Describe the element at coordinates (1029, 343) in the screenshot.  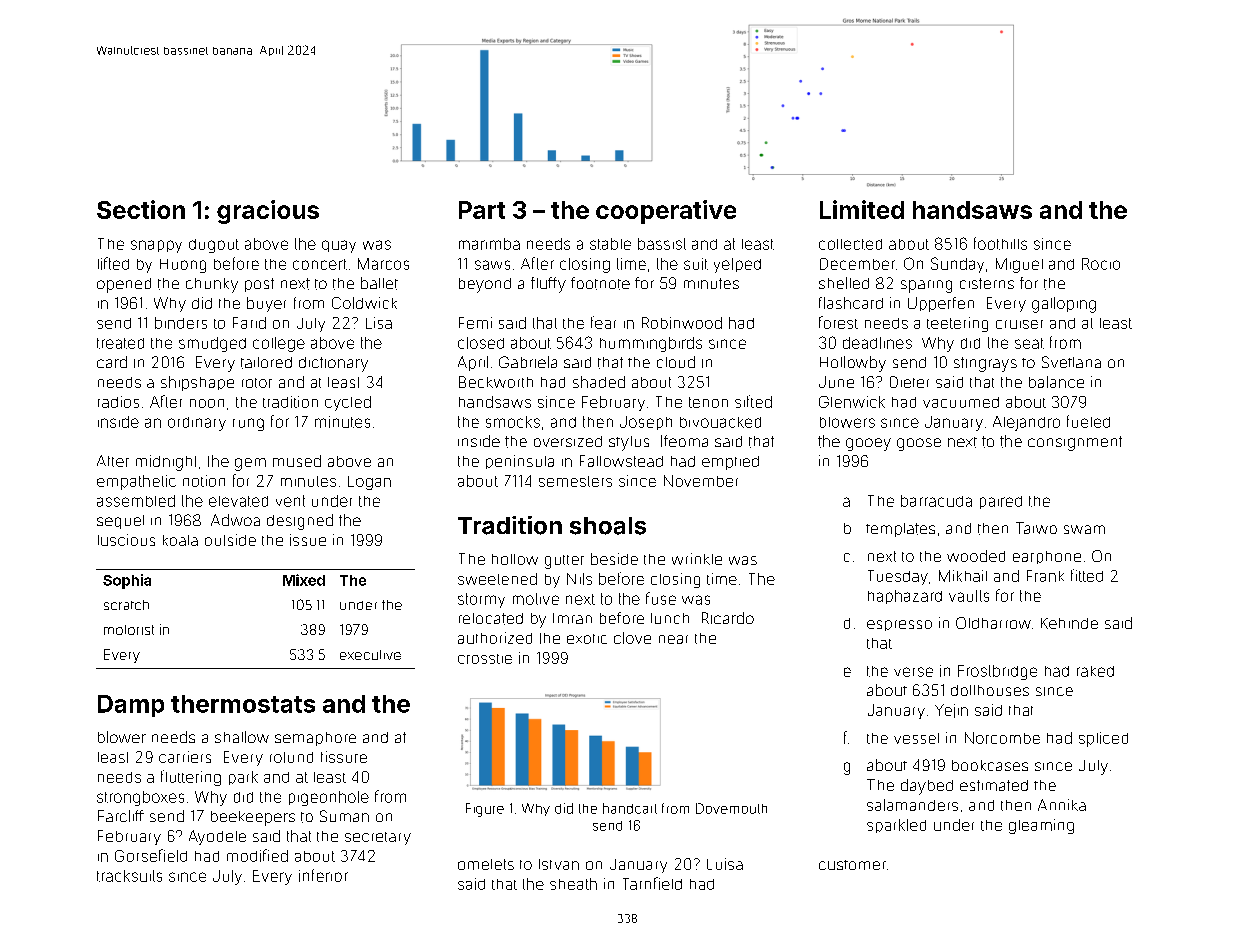
I see `seat` at that location.
